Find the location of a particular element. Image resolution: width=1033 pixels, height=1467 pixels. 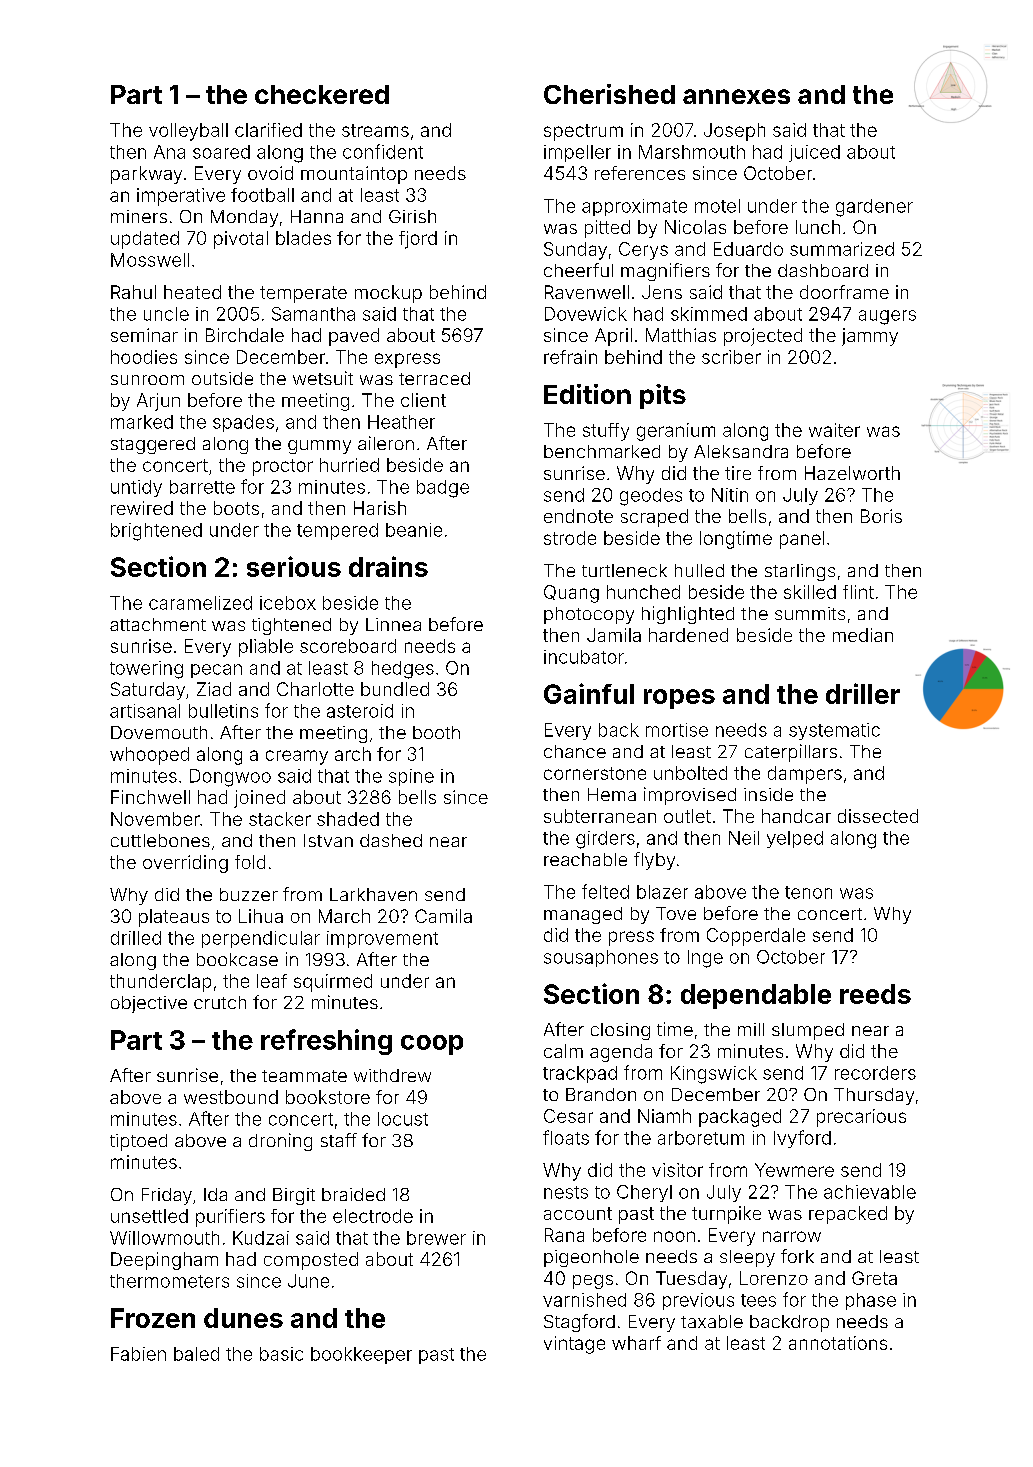

Fabien is located at coordinates (138, 1354).
